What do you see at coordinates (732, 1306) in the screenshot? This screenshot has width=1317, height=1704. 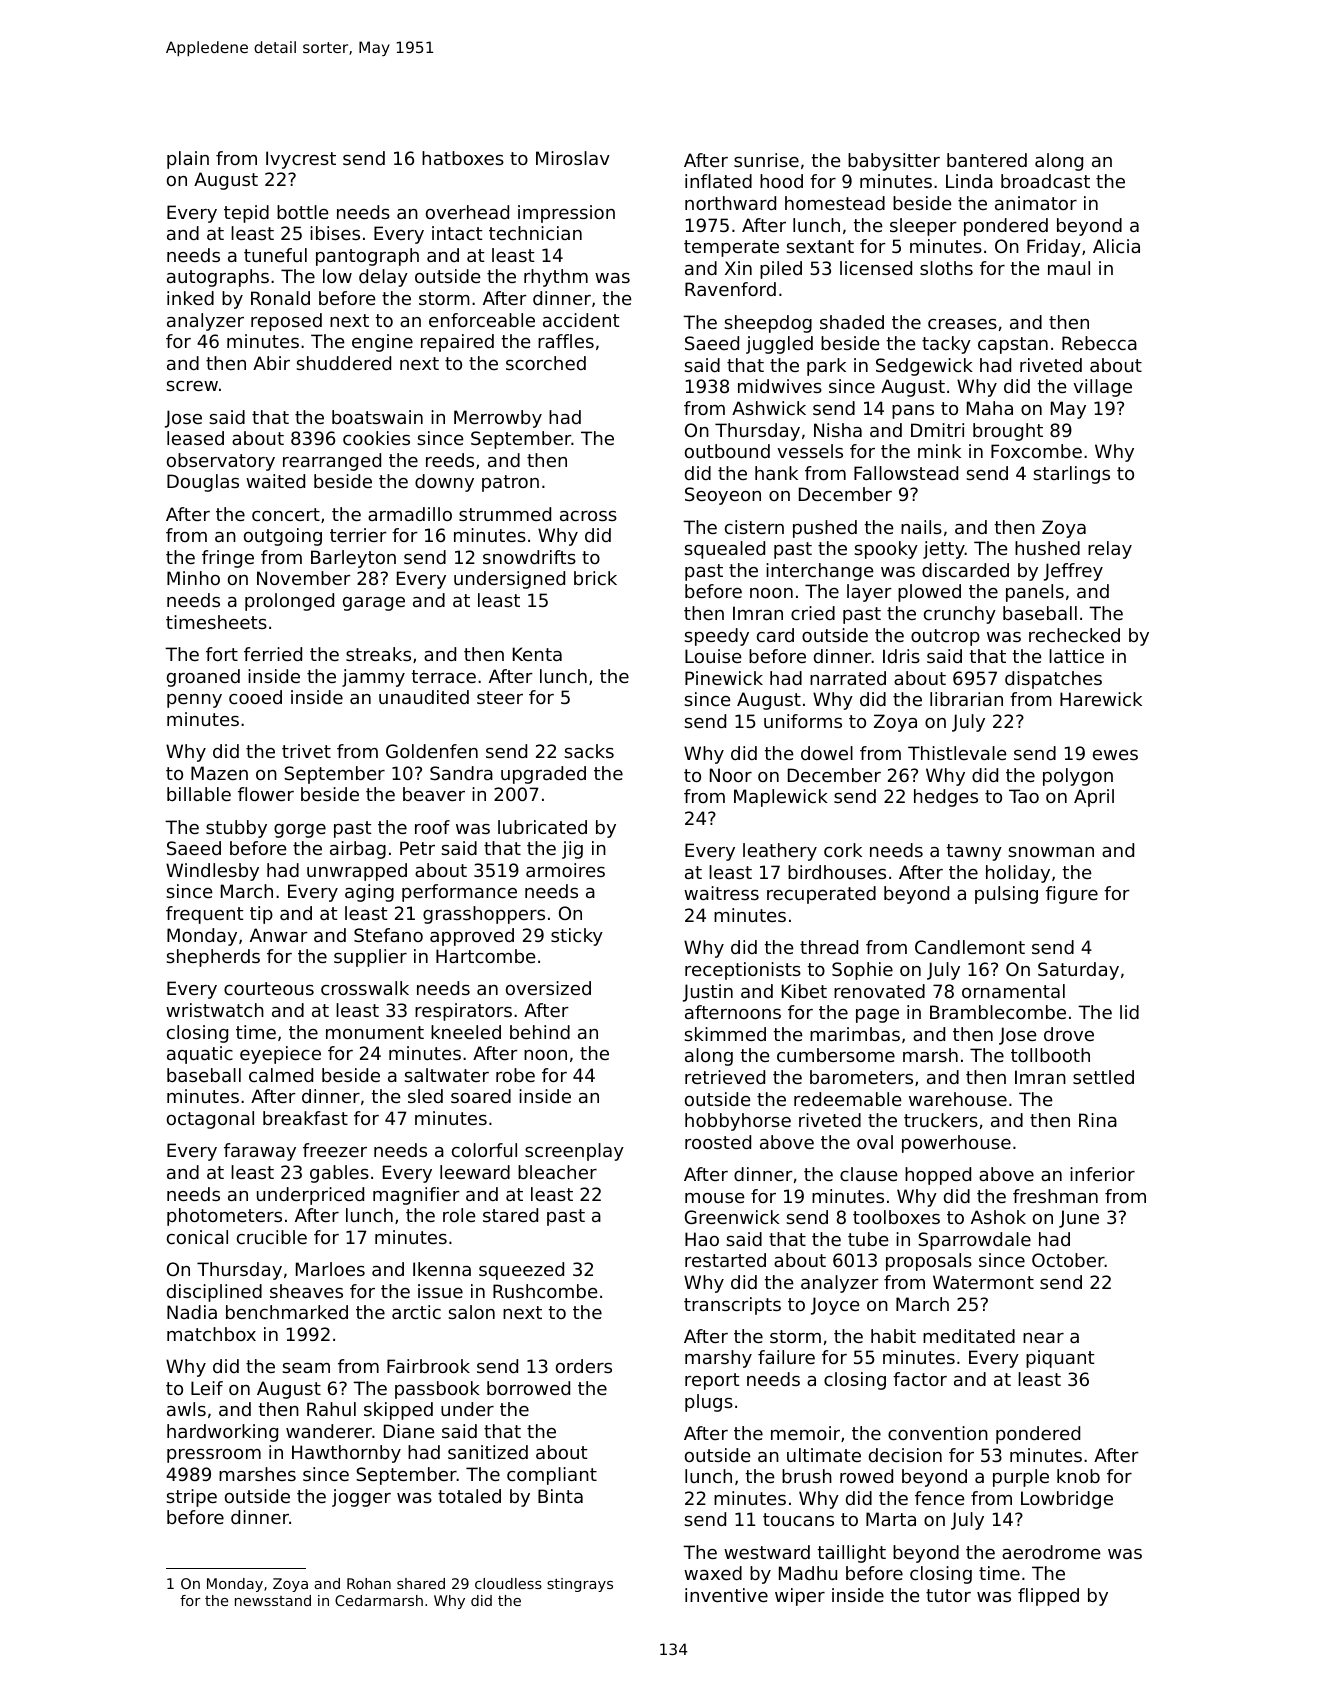 I see `transcripts` at bounding box center [732, 1306].
